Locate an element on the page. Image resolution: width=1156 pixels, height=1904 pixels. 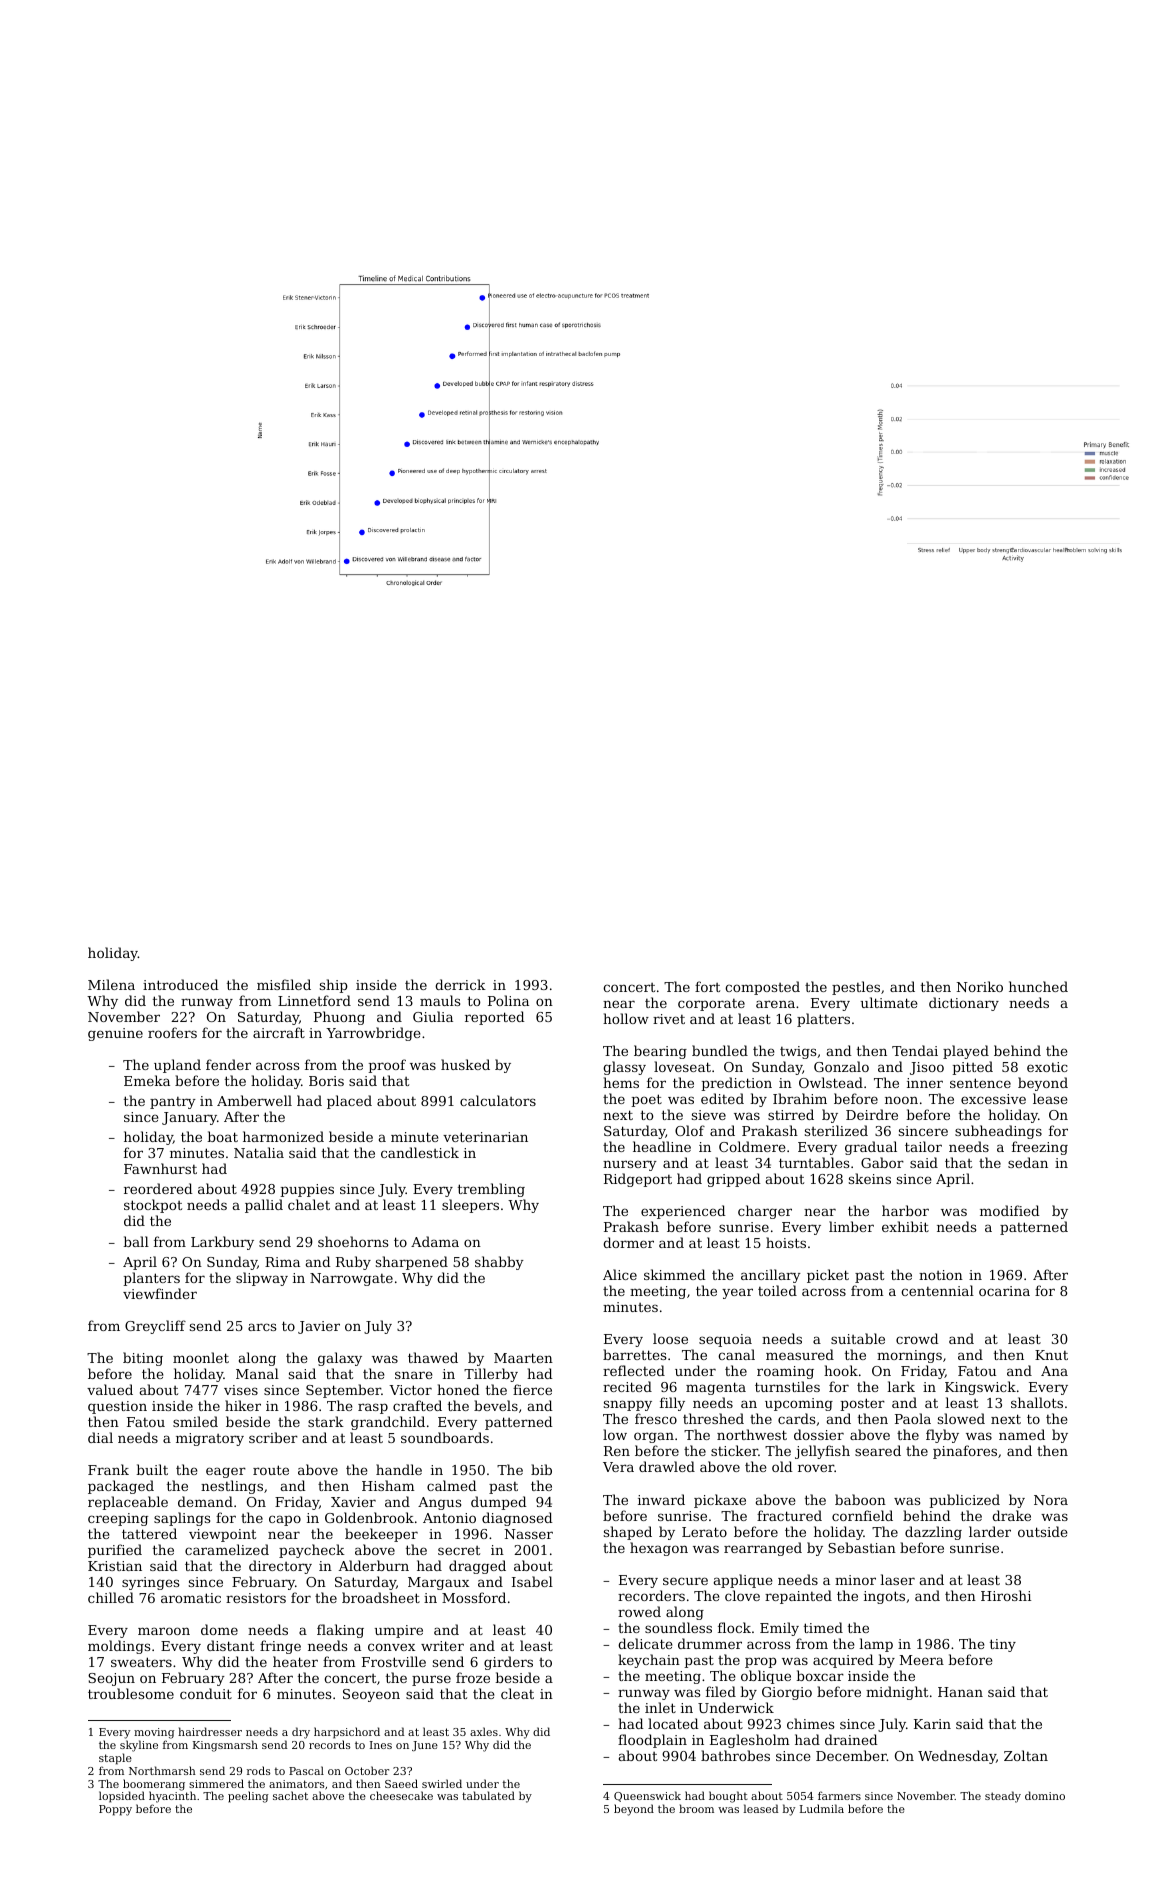
Milena is located at coordinates (111, 984).
